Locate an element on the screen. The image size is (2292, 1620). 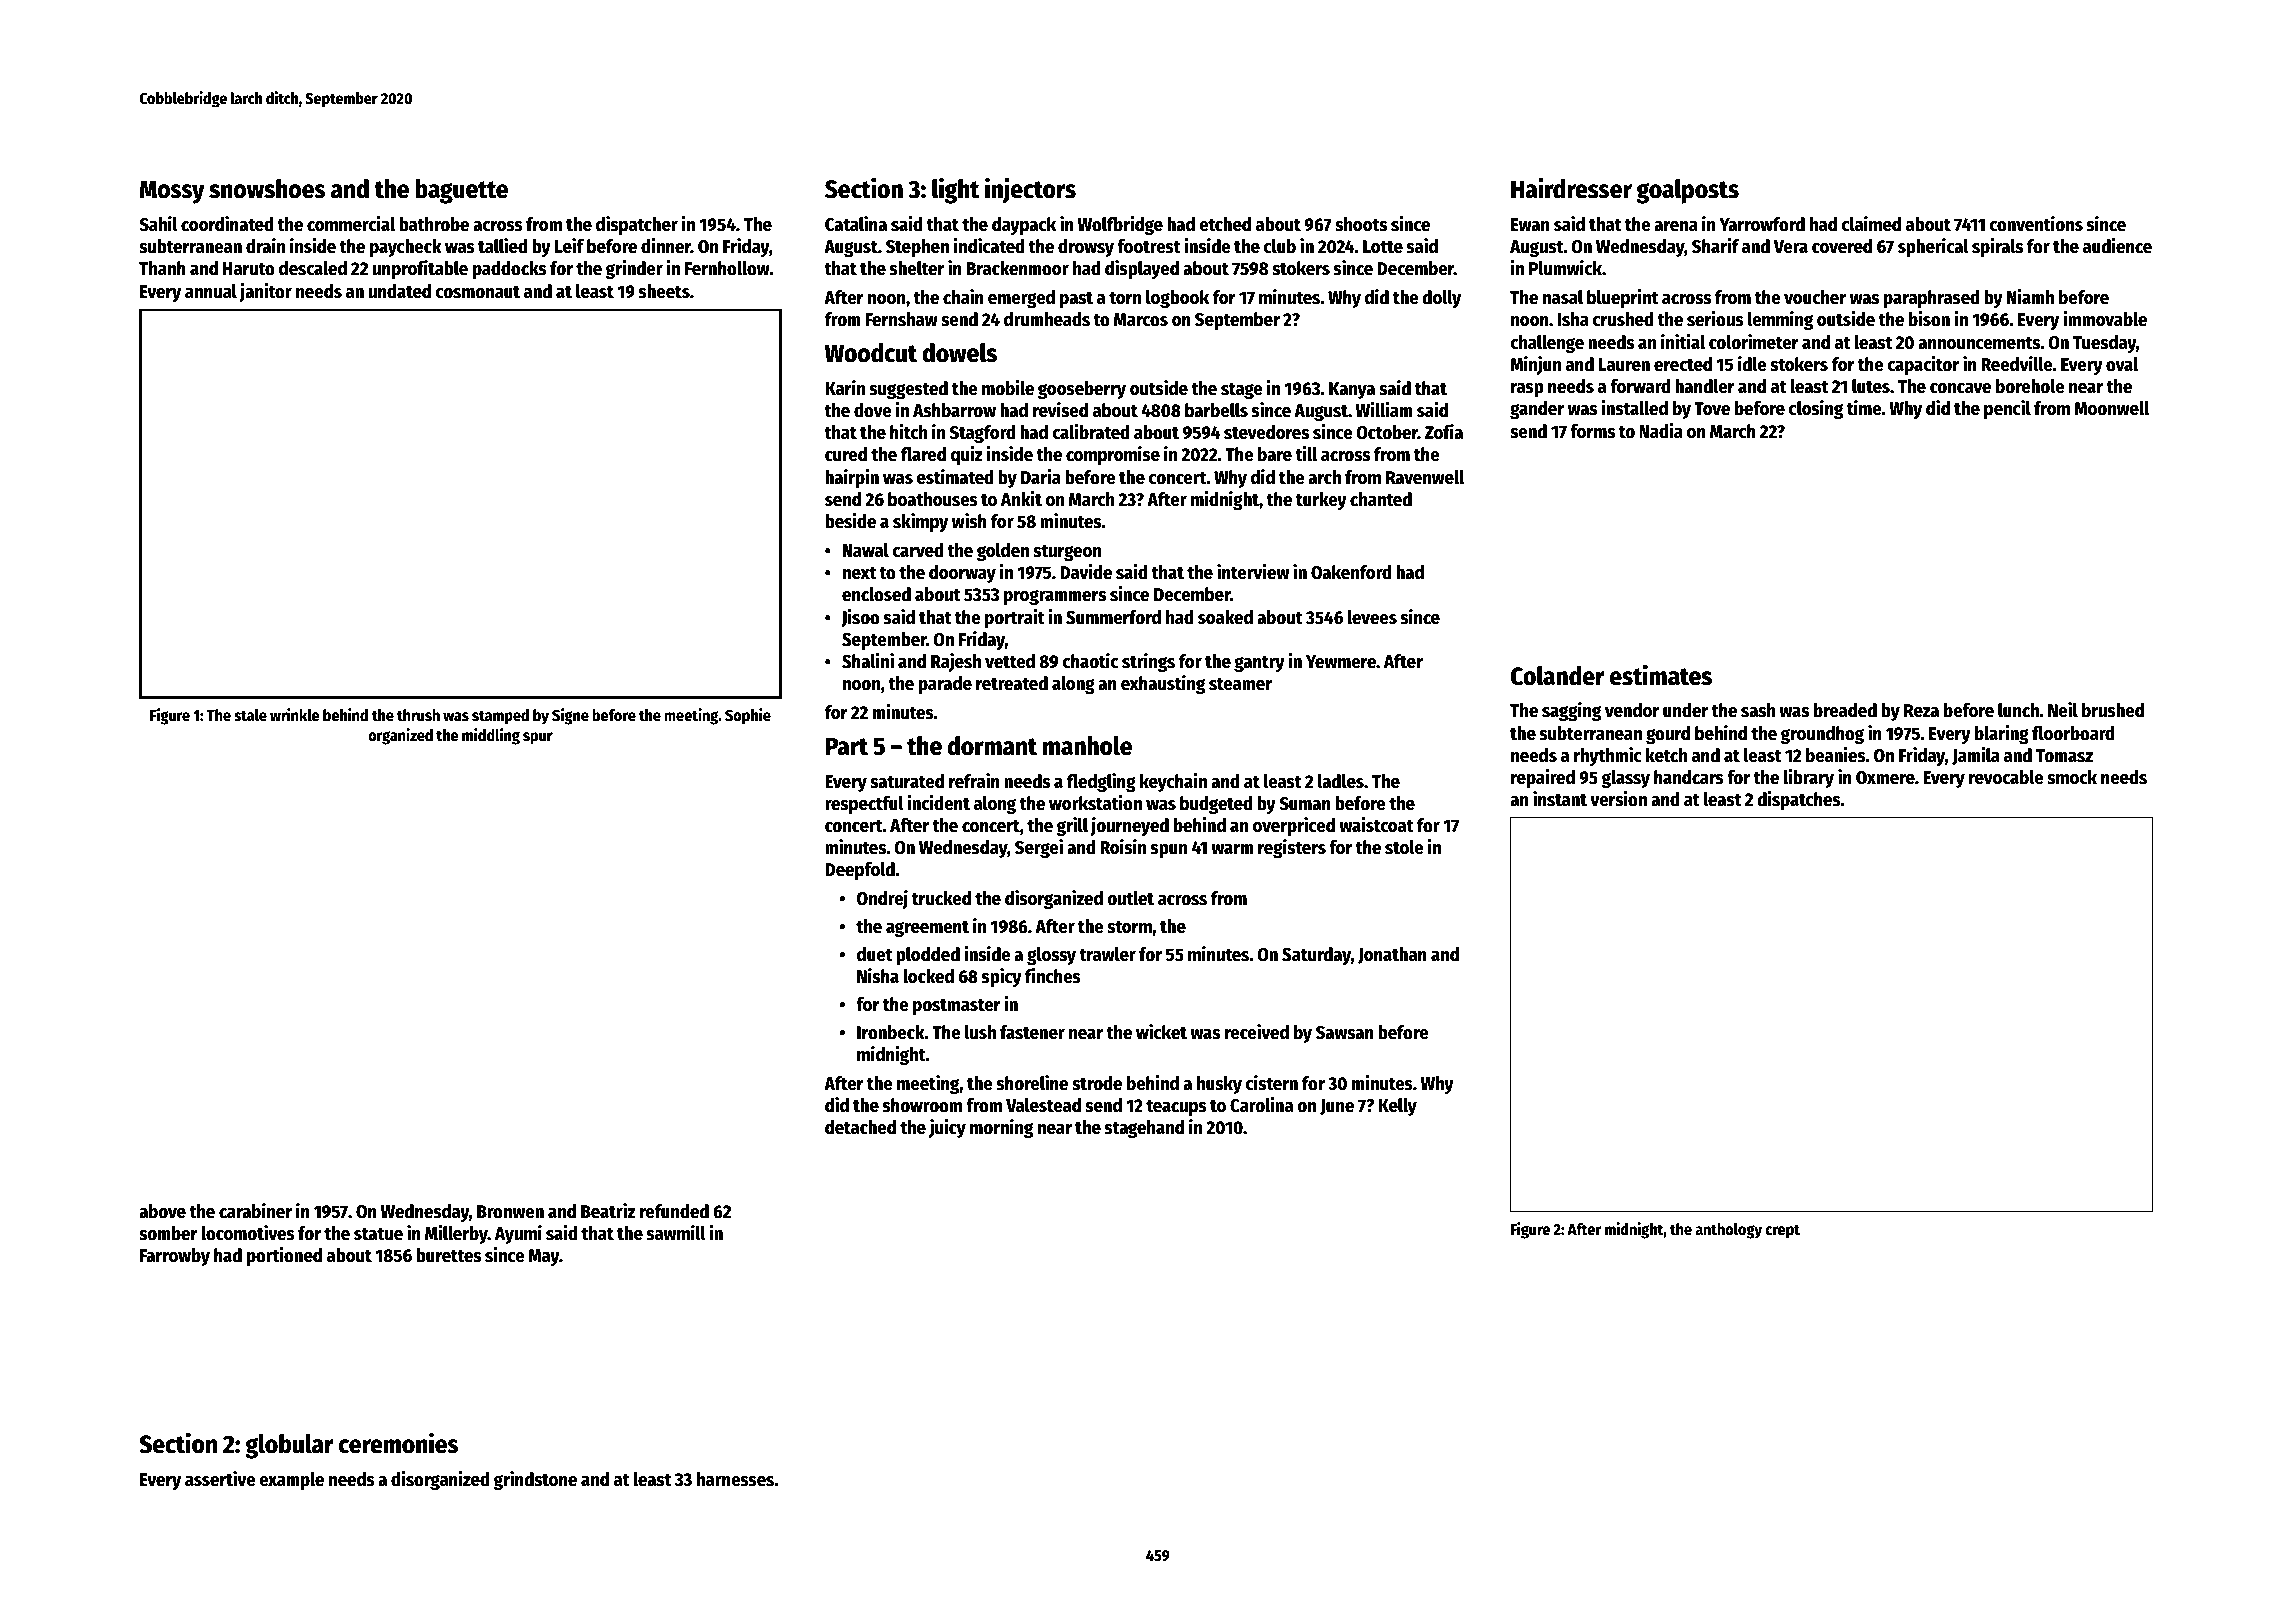
pencil is located at coordinates (2007, 409).
